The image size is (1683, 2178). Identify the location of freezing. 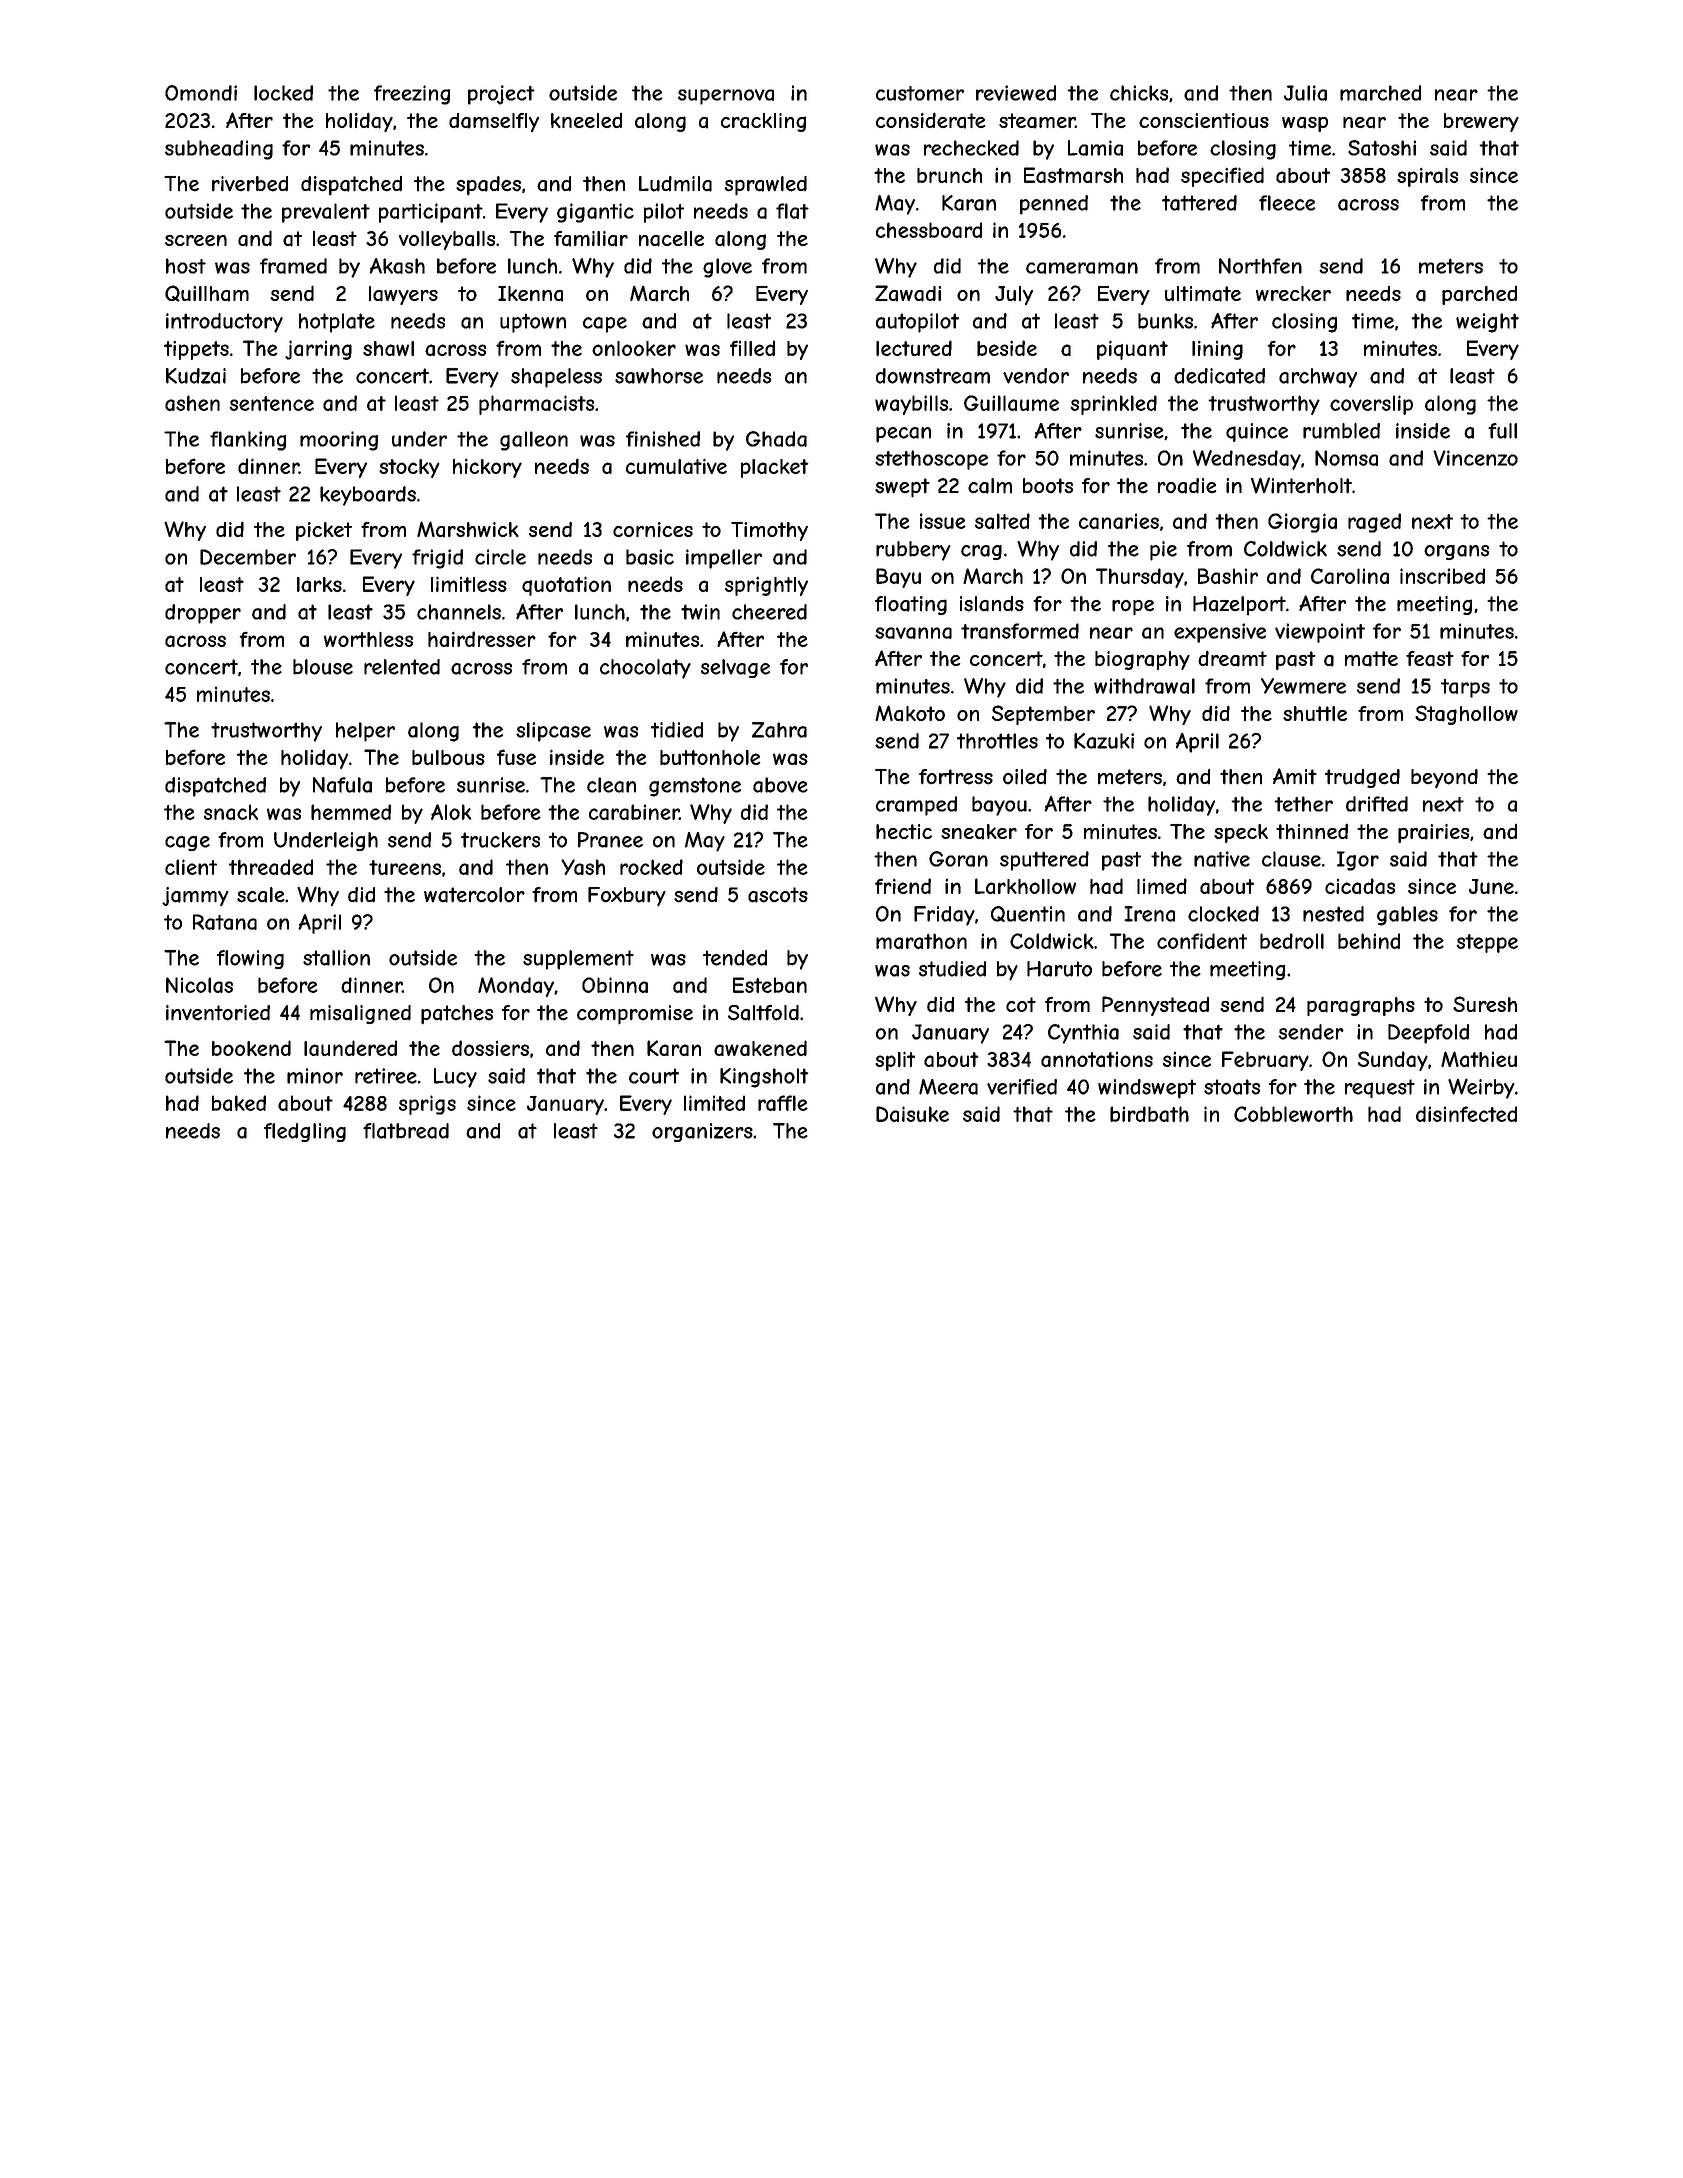
(412, 95).
